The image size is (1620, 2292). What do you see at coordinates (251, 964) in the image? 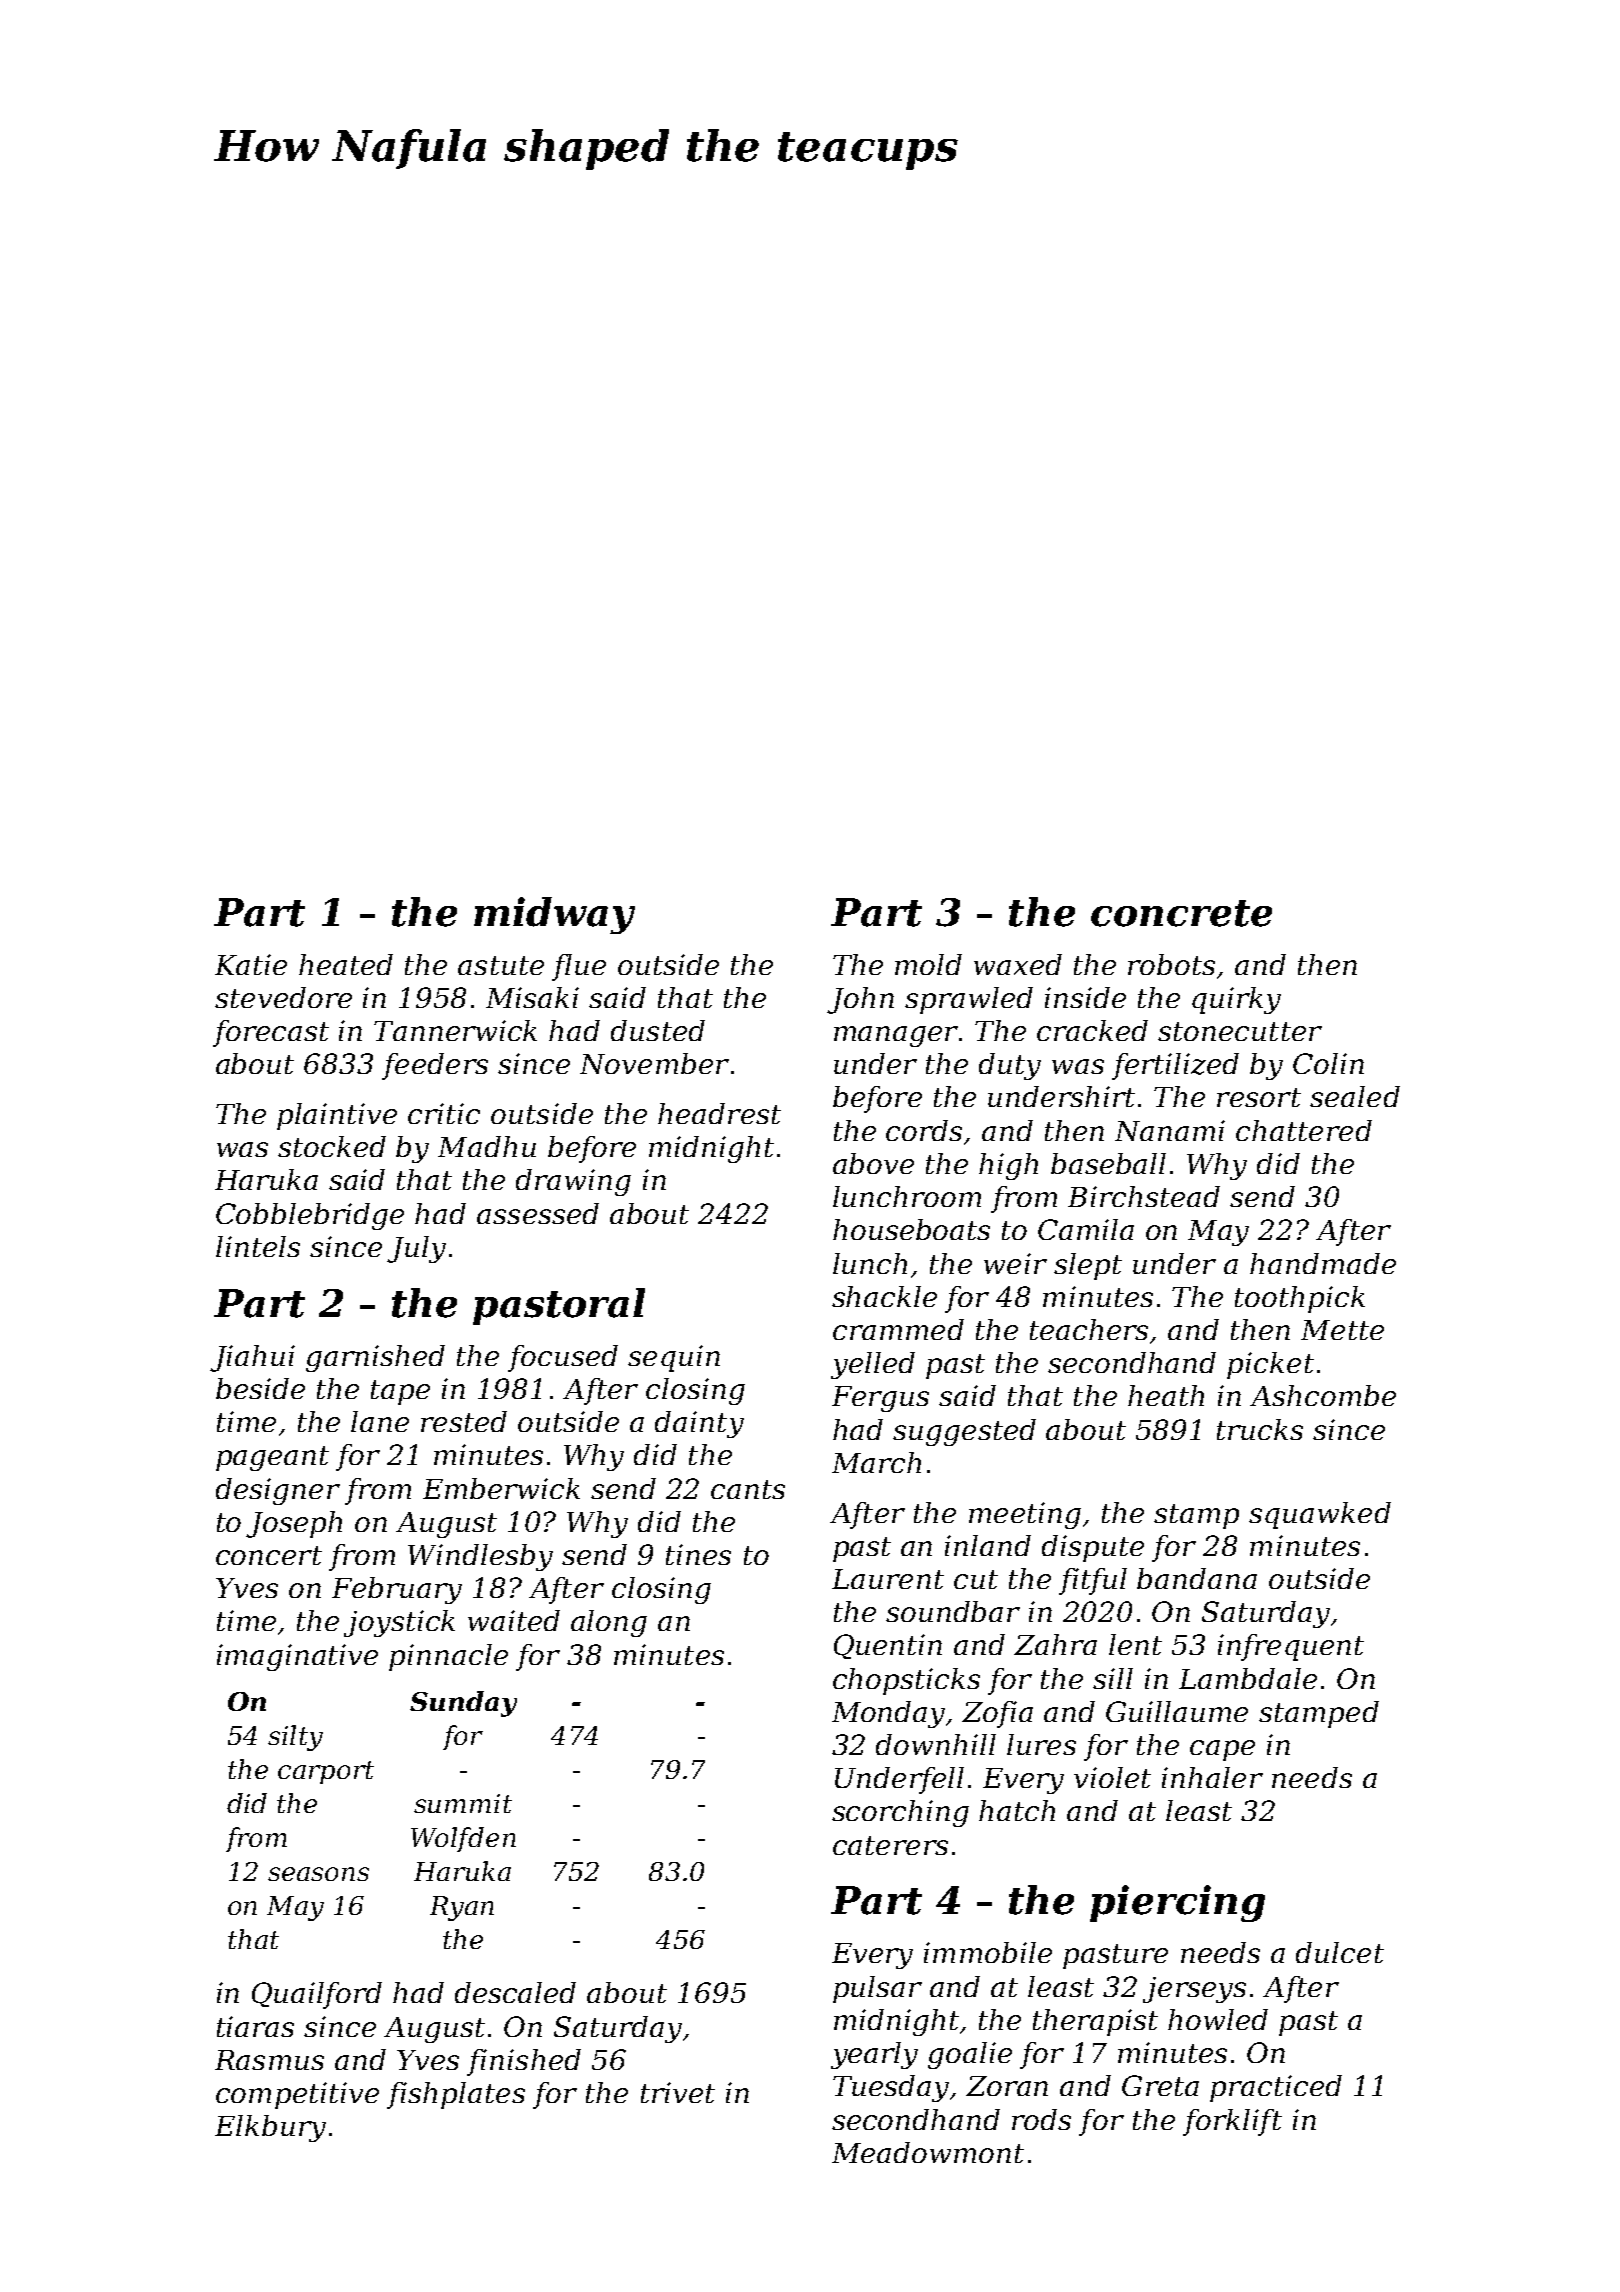
I see `Katie` at bounding box center [251, 964].
